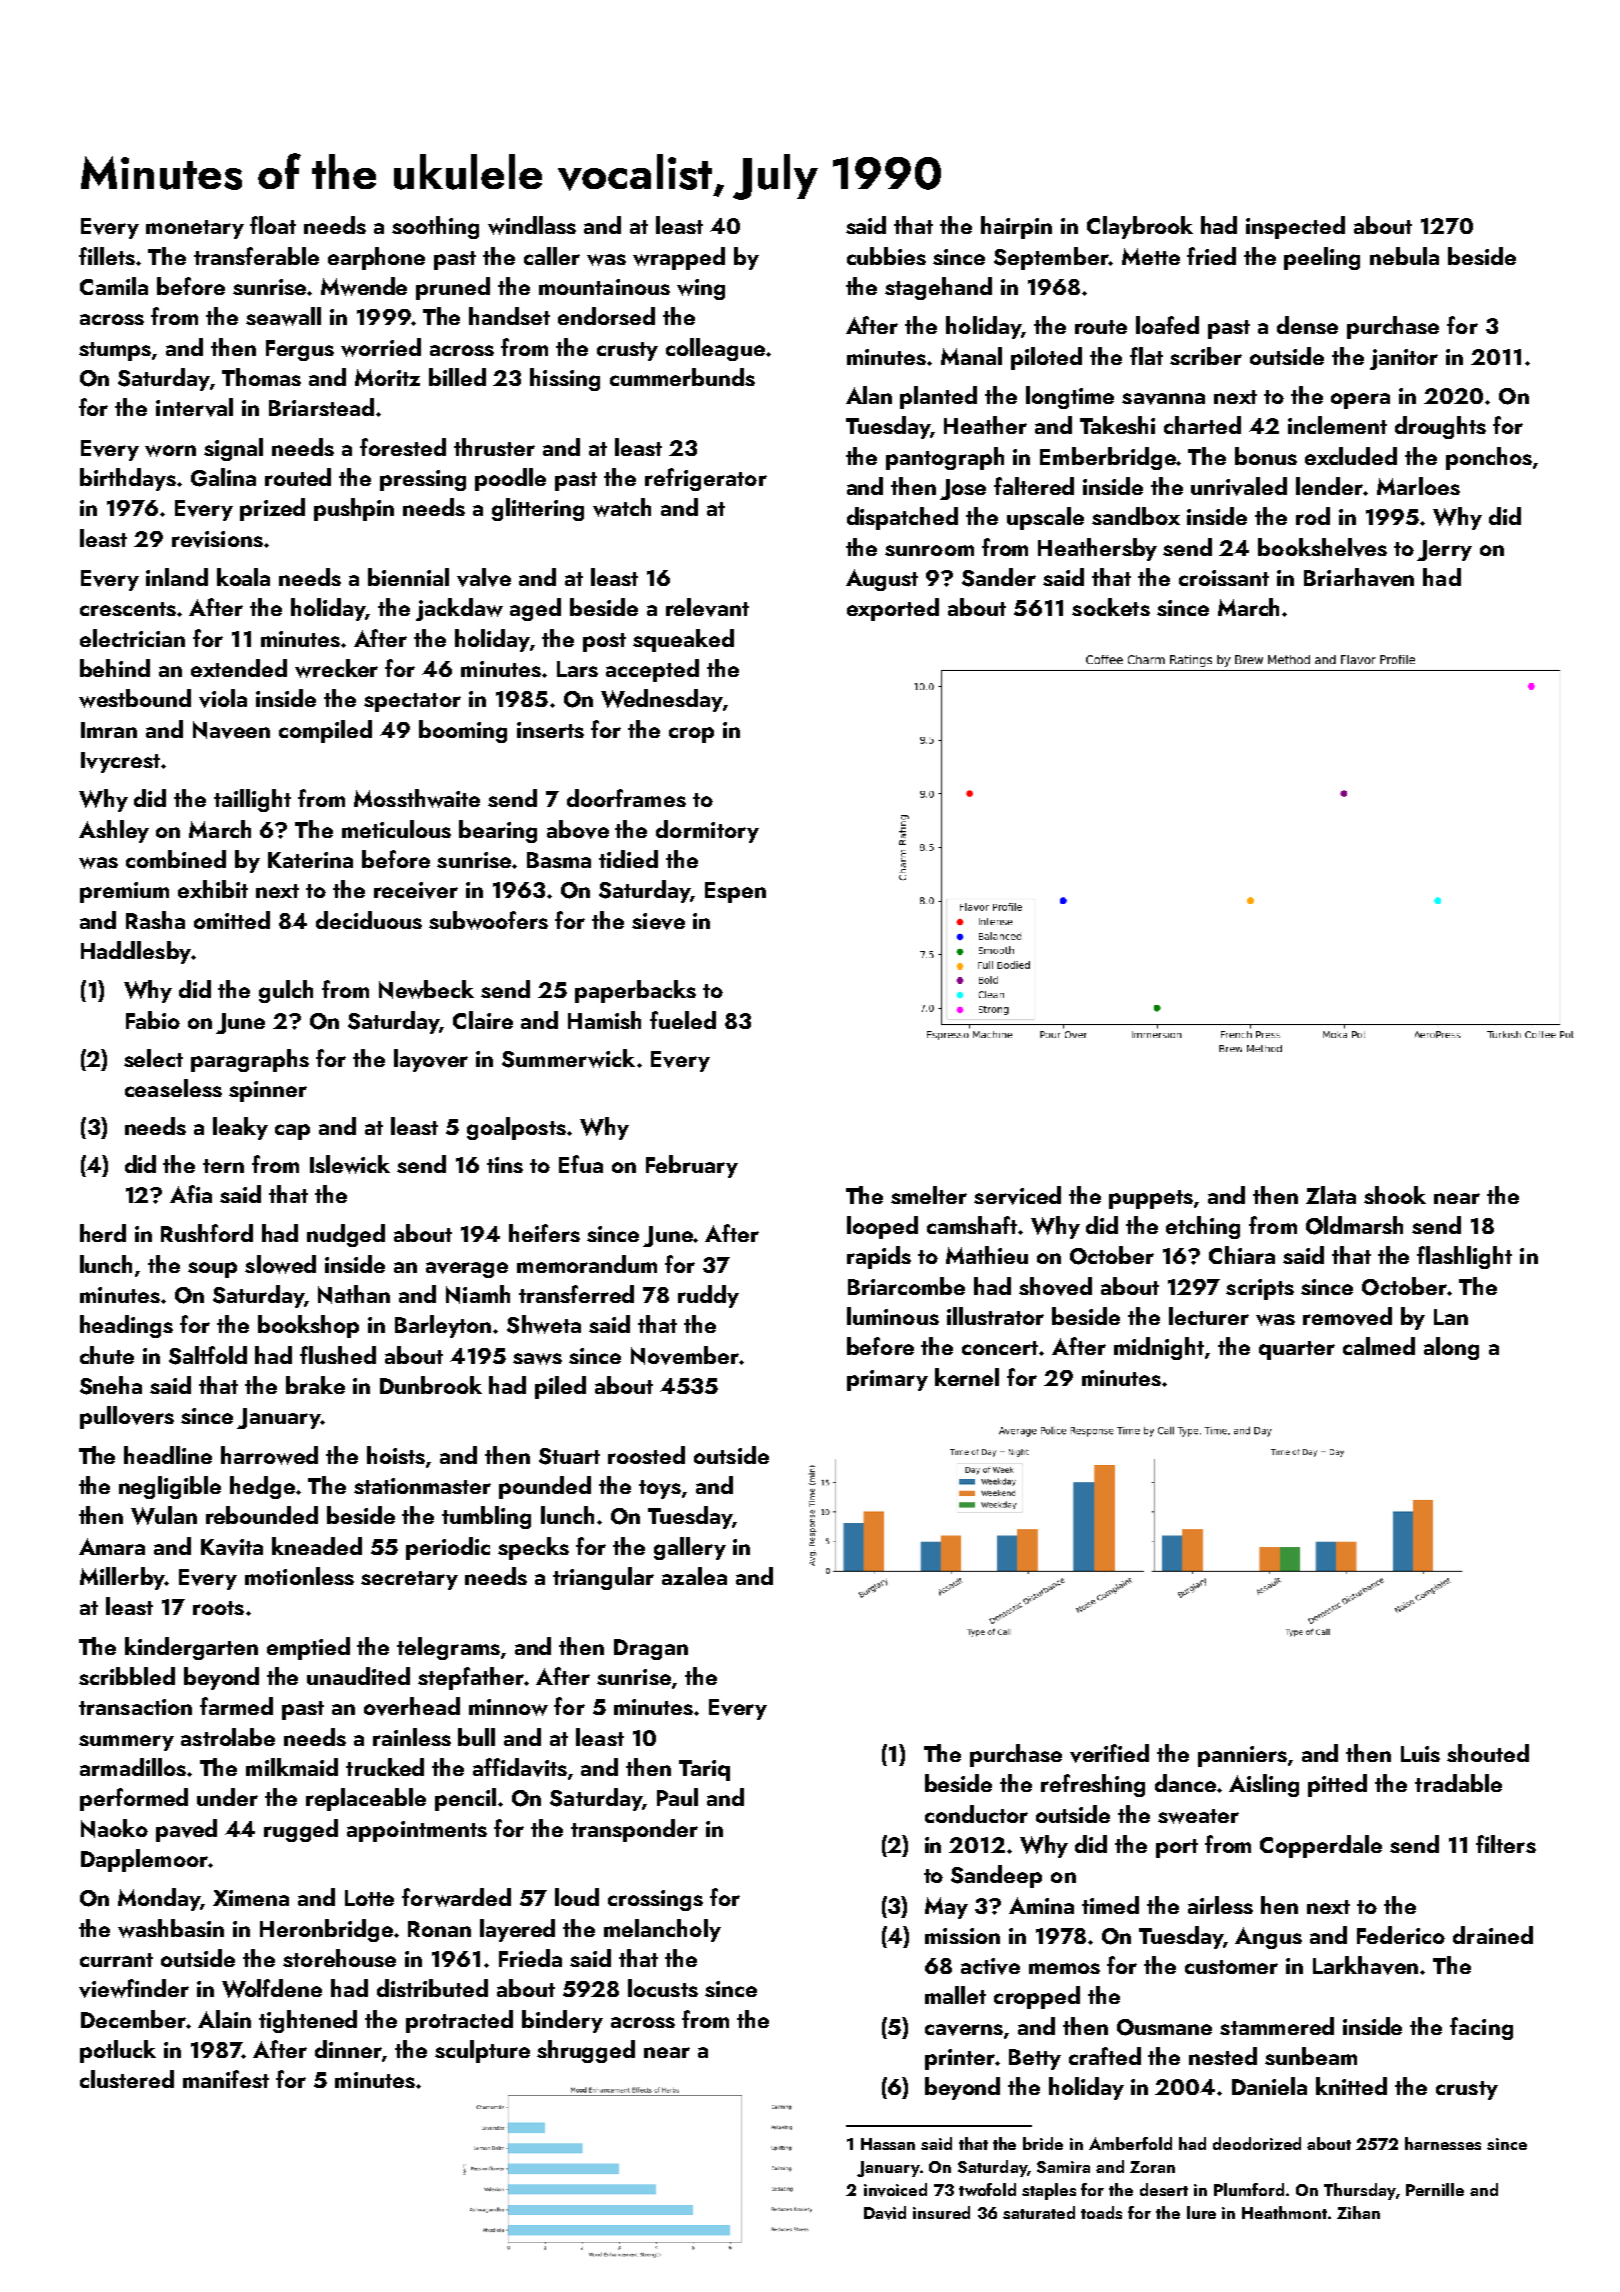  Describe the element at coordinates (532, 225) in the screenshot. I see `windlass` at that location.
